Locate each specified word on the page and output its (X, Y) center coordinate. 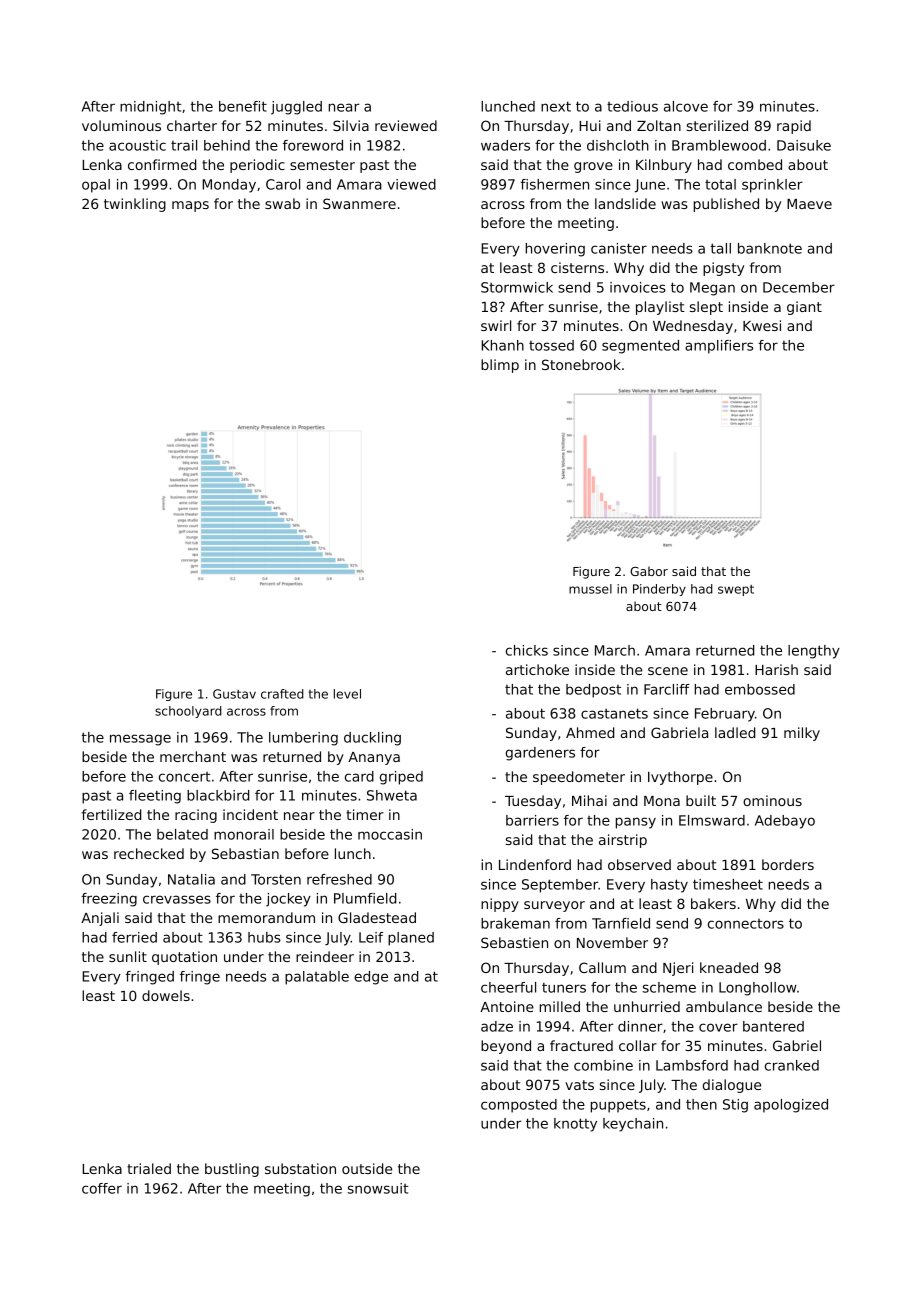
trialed (149, 1168)
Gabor (649, 571)
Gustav (234, 694)
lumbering (303, 739)
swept (736, 590)
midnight (150, 108)
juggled (296, 108)
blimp (500, 366)
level (347, 694)
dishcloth (618, 145)
